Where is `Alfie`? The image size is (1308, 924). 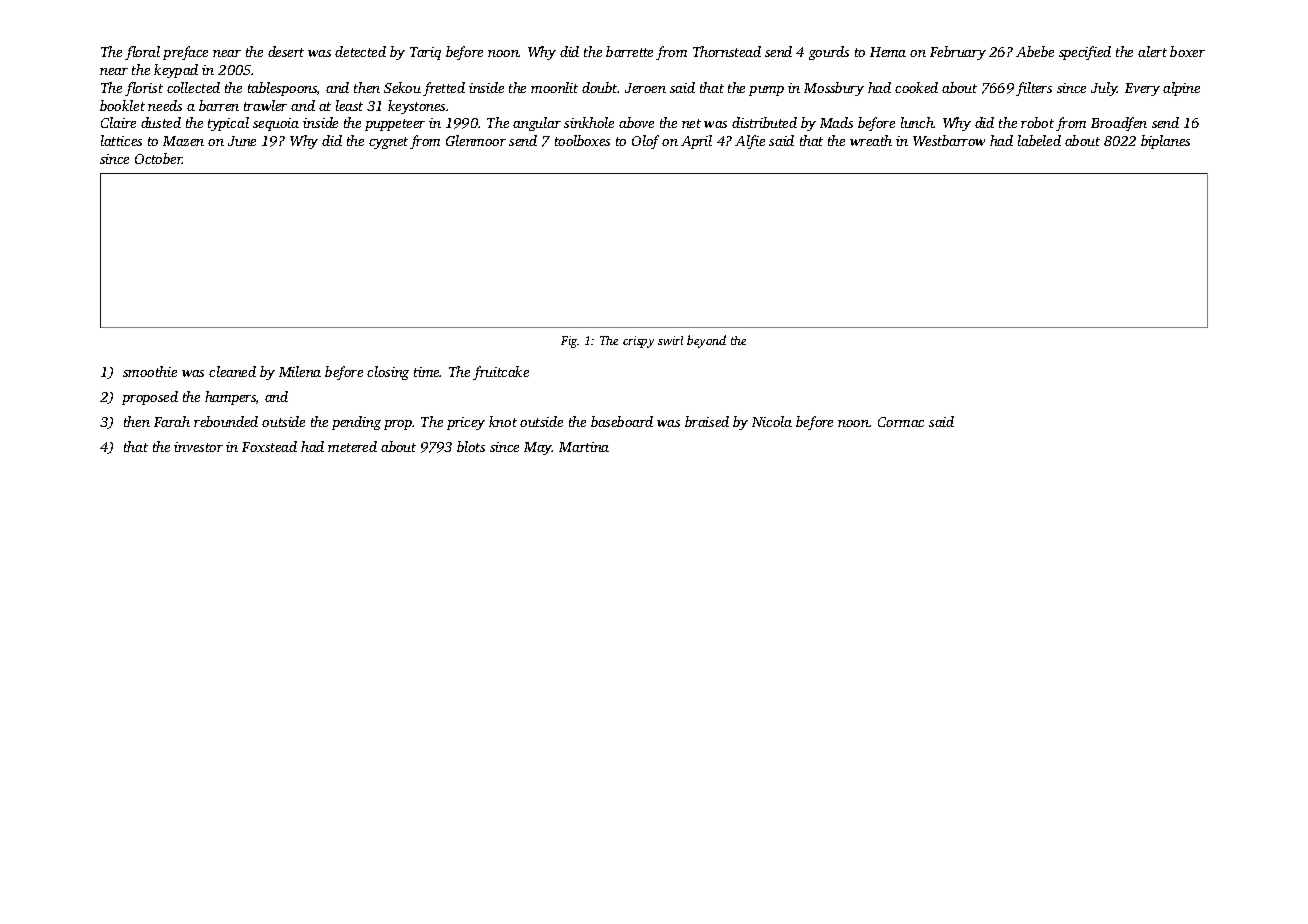 Alfie is located at coordinates (750, 142).
